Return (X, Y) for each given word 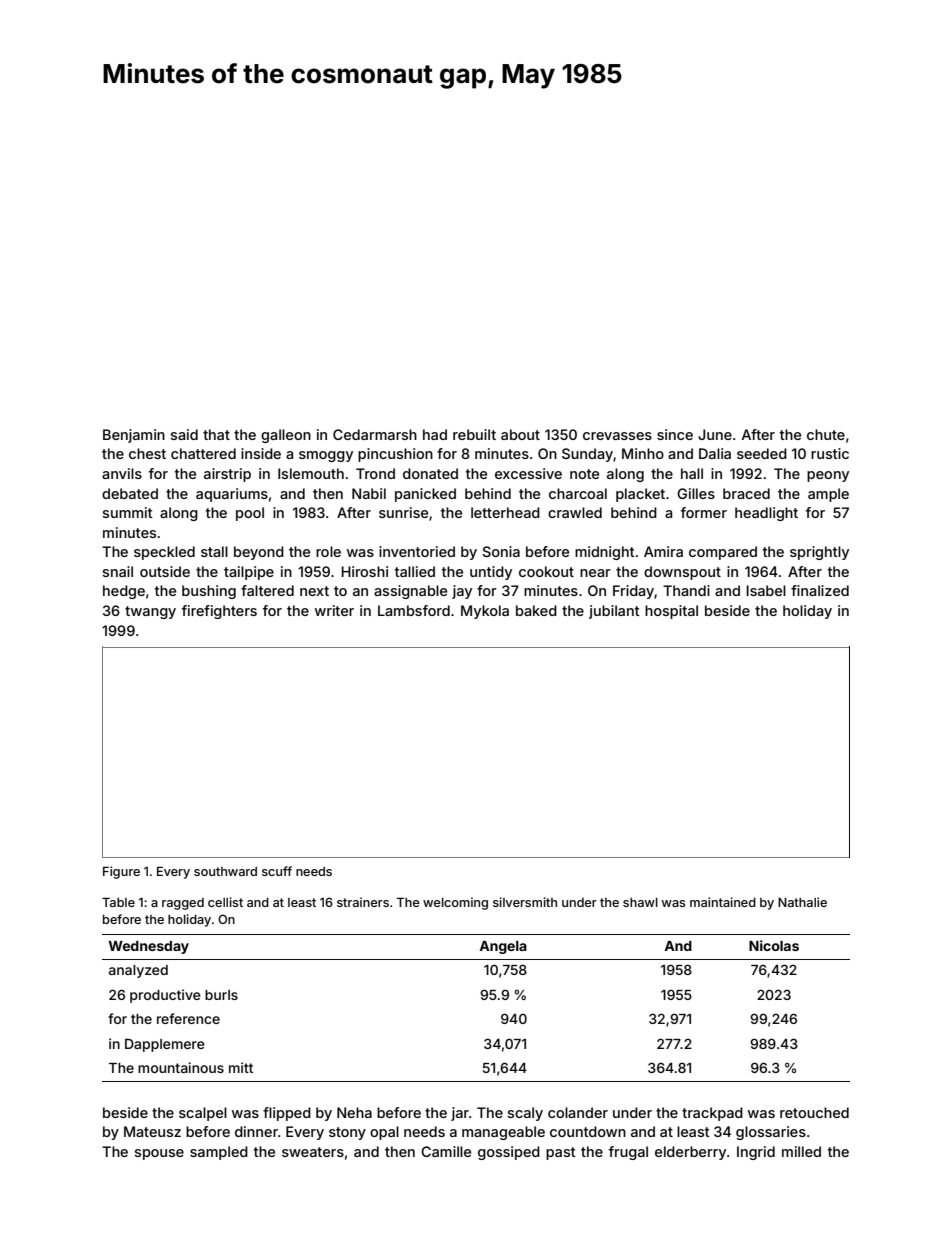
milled (801, 1151)
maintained (723, 902)
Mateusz (152, 1131)
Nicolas (774, 945)
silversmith (525, 902)
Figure (121, 872)
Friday (634, 592)
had (435, 434)
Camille (446, 1151)
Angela (503, 947)
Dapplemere (165, 1045)
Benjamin (134, 436)
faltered (267, 590)
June (715, 434)
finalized (820, 590)
